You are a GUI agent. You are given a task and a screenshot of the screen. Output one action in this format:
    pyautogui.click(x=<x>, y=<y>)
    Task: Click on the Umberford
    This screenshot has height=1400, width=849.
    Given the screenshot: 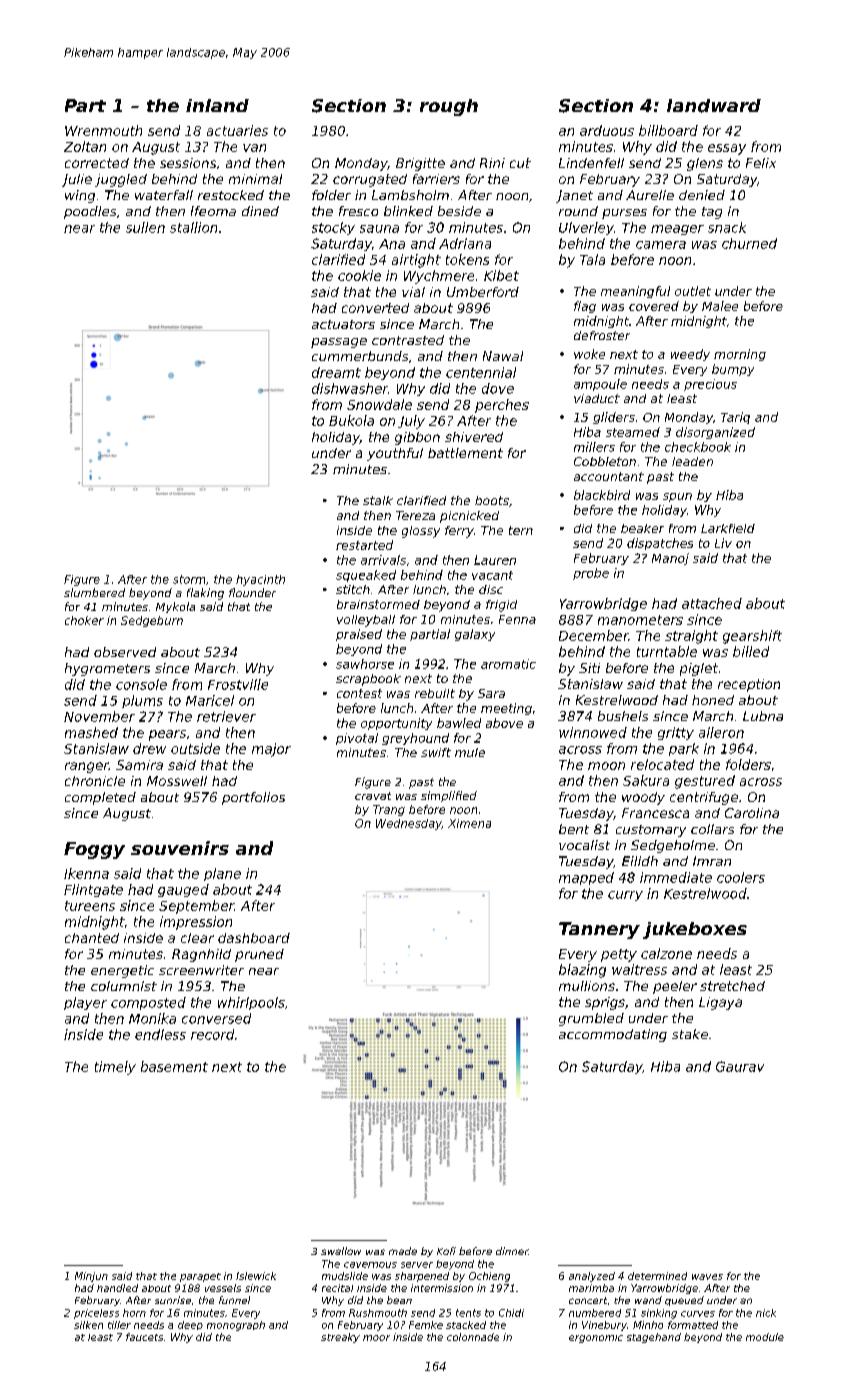 What is the action you would take?
    pyautogui.click(x=483, y=292)
